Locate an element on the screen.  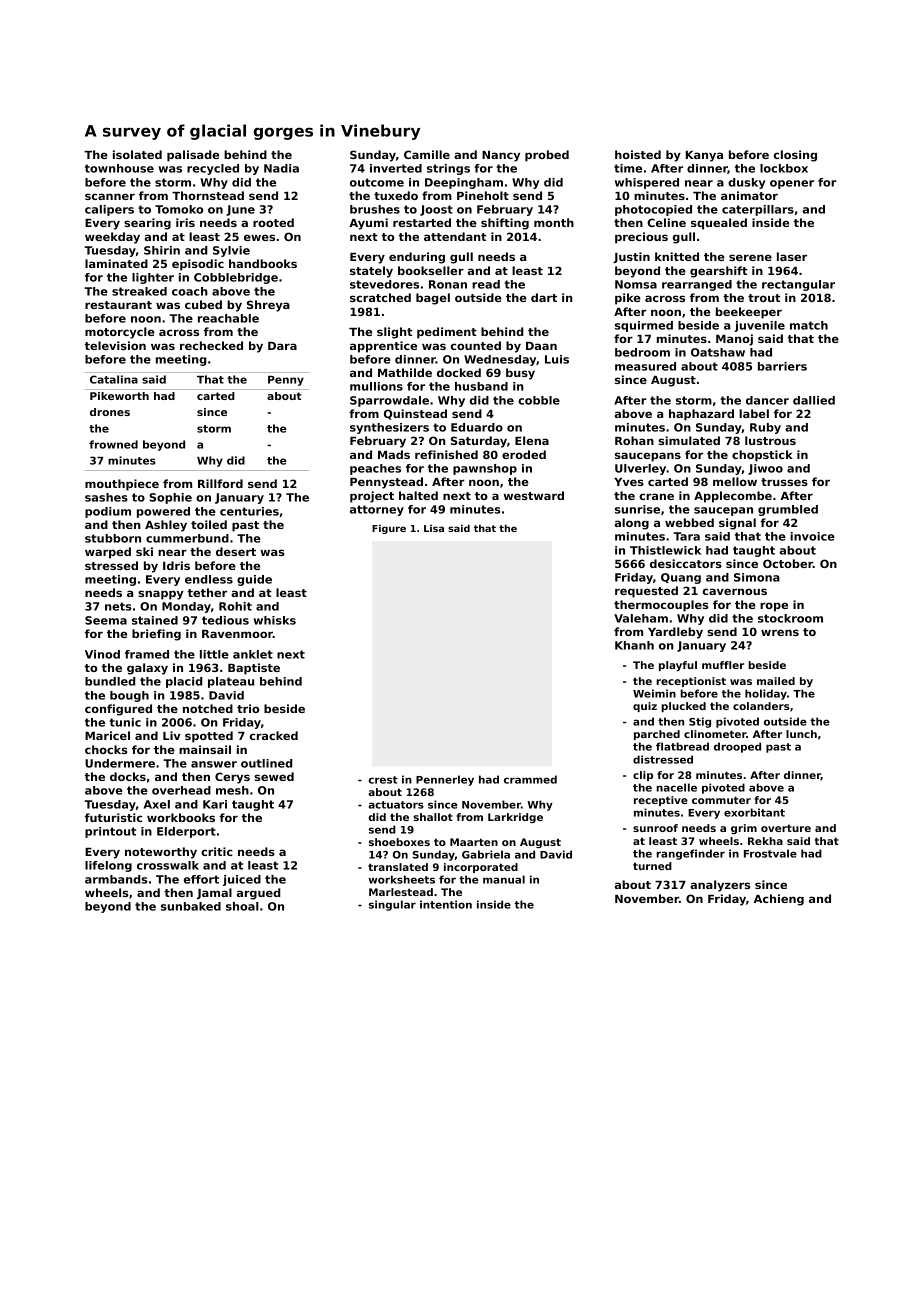
Khanh is located at coordinates (634, 645).
